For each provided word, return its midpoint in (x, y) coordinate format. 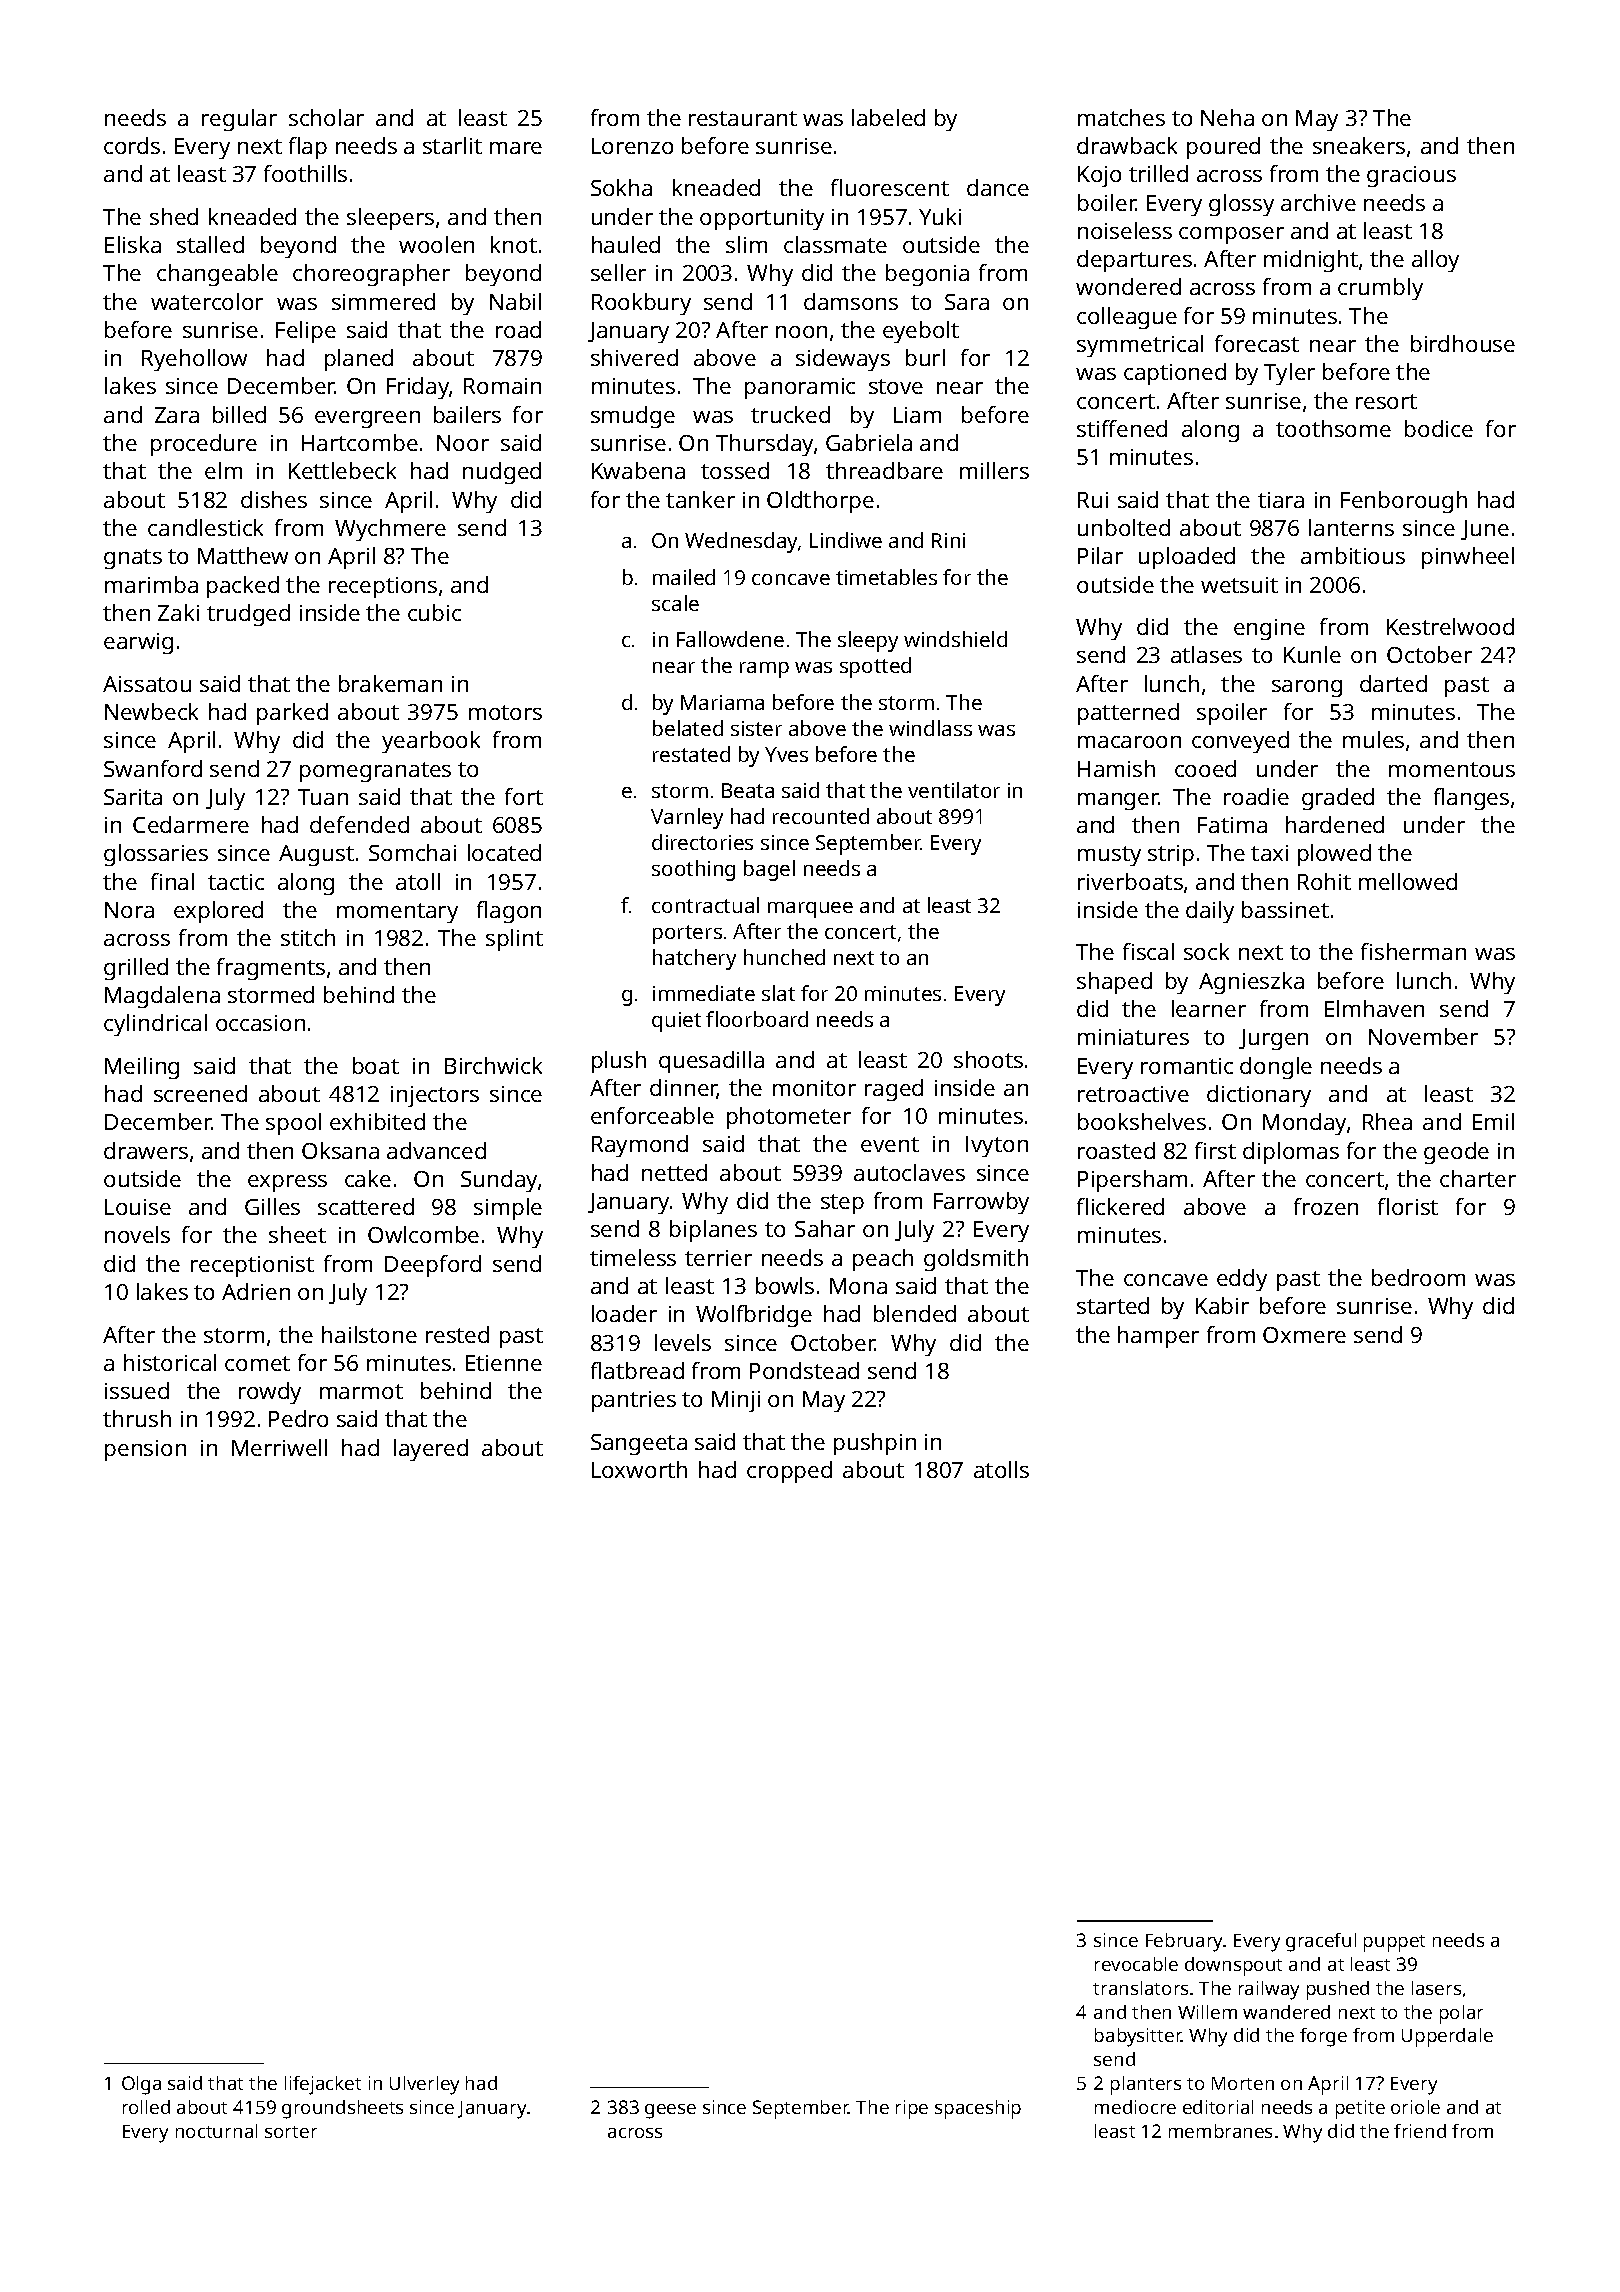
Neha (1227, 117)
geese (670, 2111)
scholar (326, 117)
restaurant (743, 118)
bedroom (1418, 1277)
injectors (435, 1096)
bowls (785, 1285)
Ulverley (424, 2085)
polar (1461, 2014)
